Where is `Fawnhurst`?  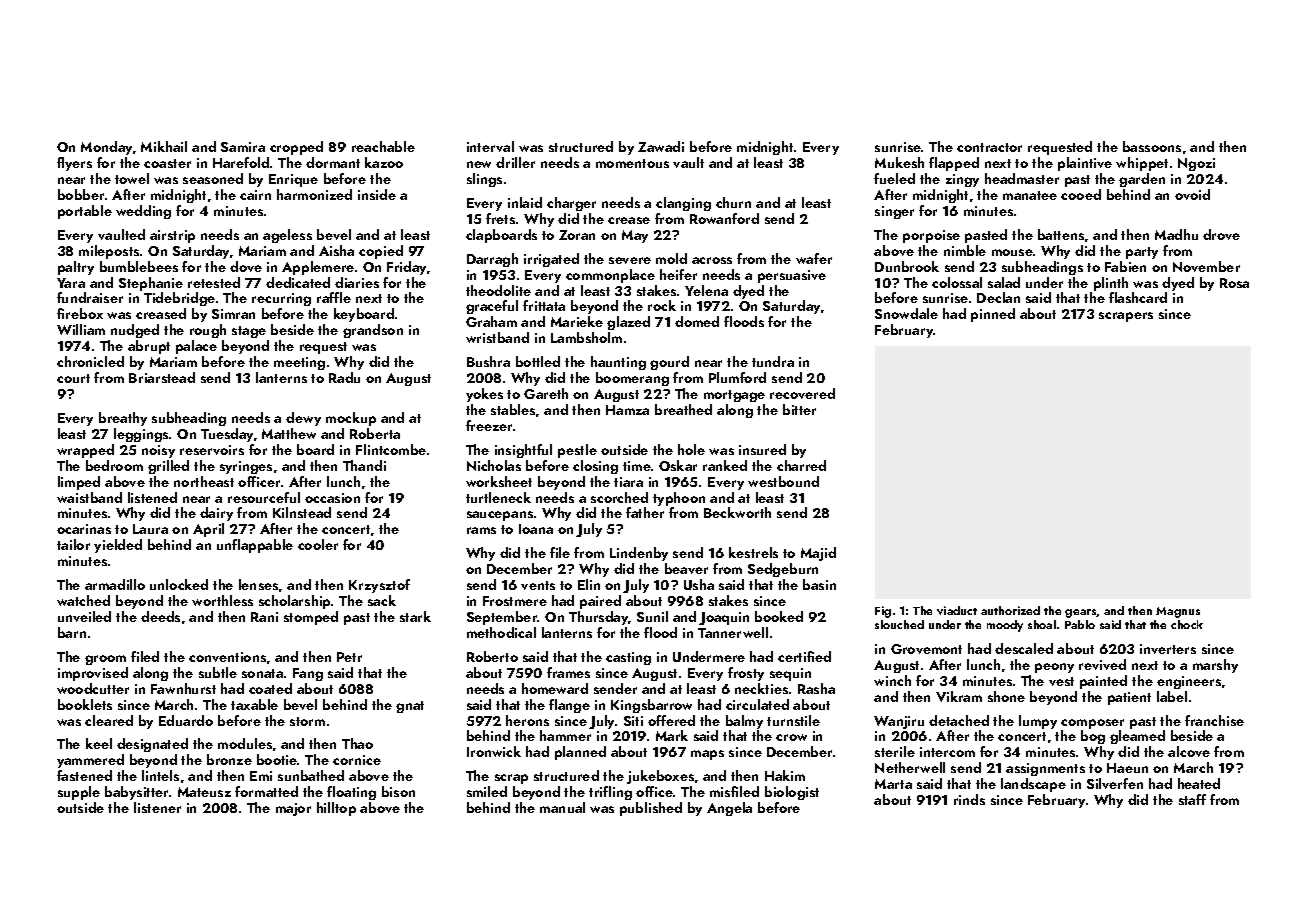 Fawnhurst is located at coordinates (183, 688).
